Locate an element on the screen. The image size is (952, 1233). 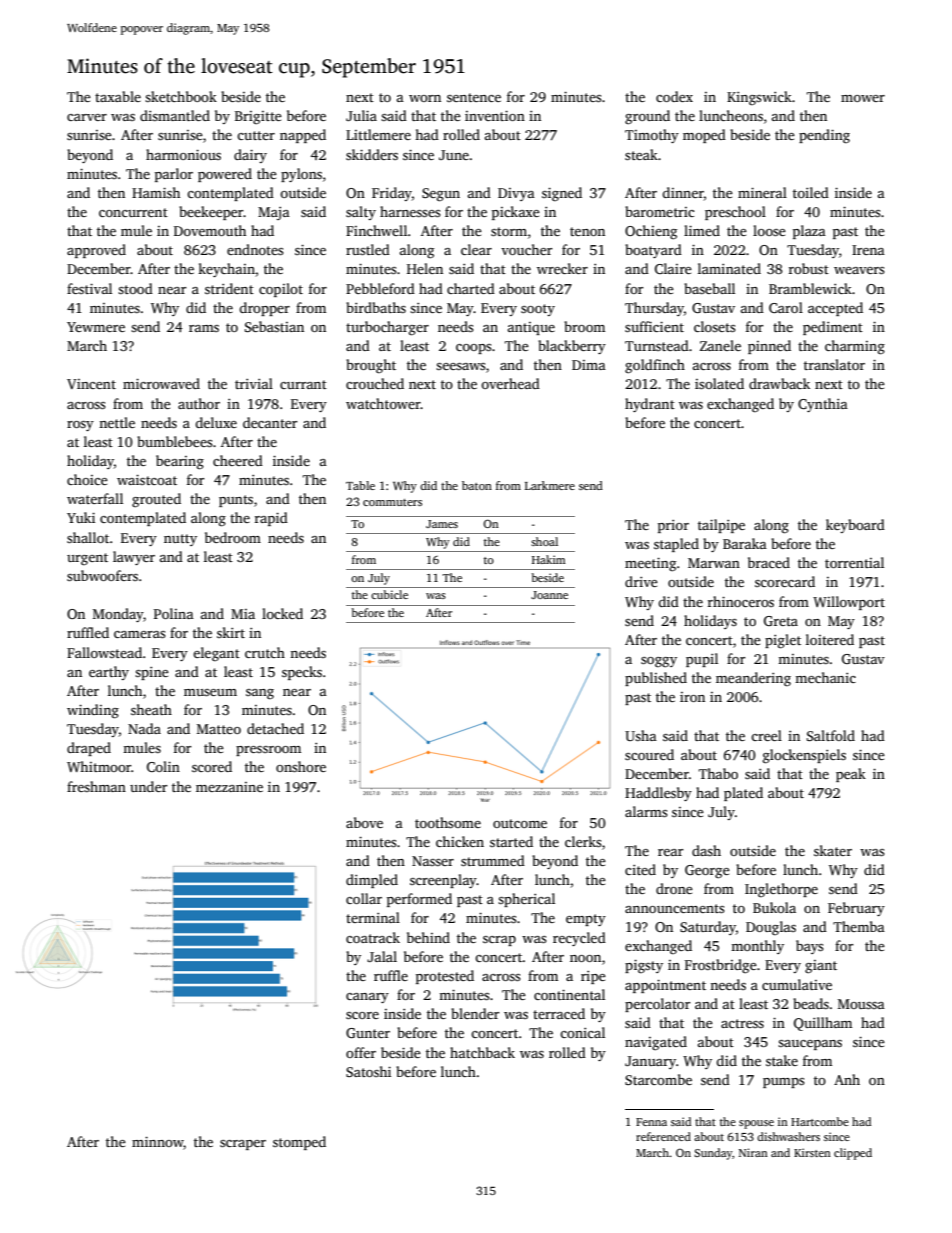
Hamish is located at coordinates (156, 192).
